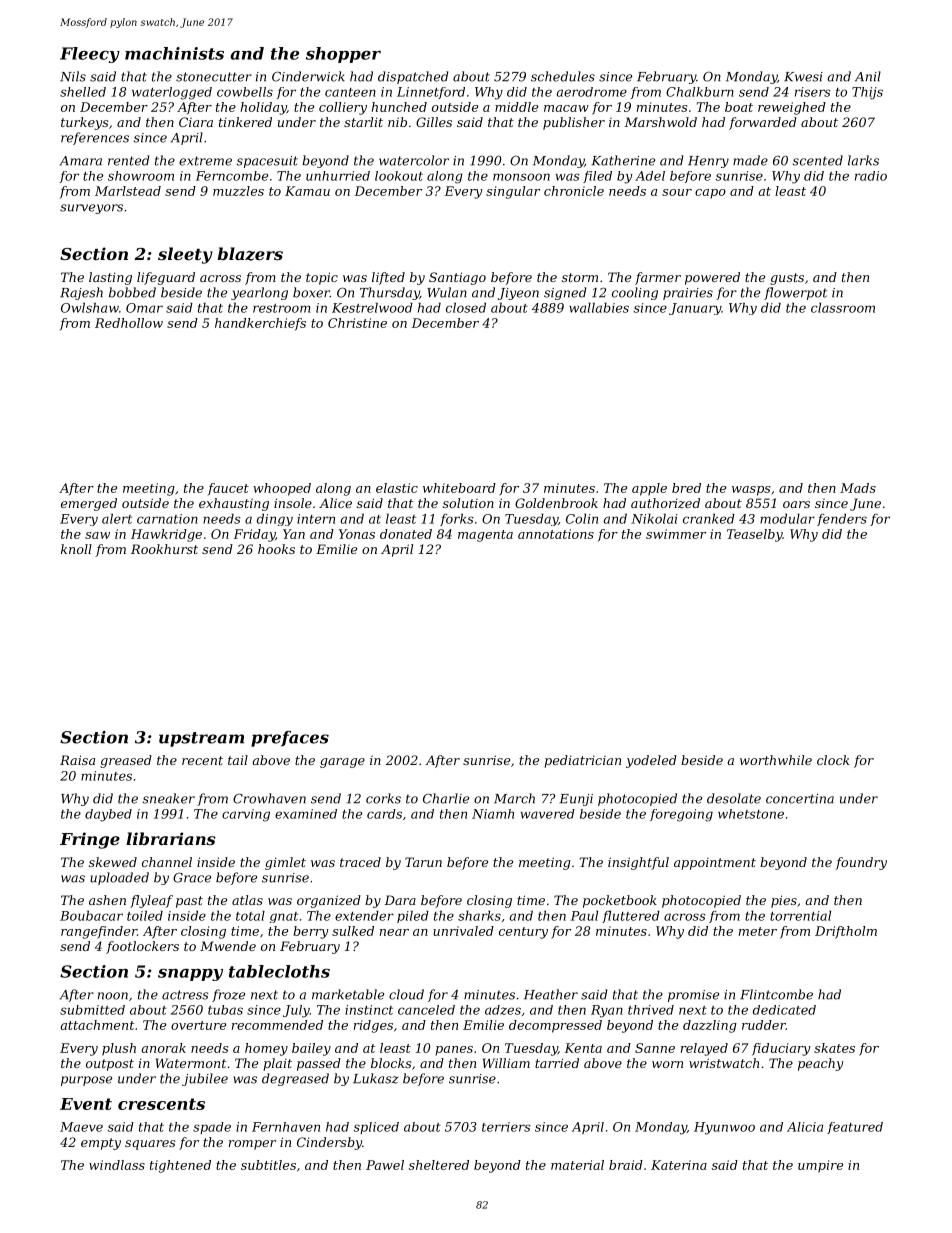 The height and width of the document is (1233, 952). What do you see at coordinates (858, 488) in the document?
I see `Mads` at bounding box center [858, 488].
